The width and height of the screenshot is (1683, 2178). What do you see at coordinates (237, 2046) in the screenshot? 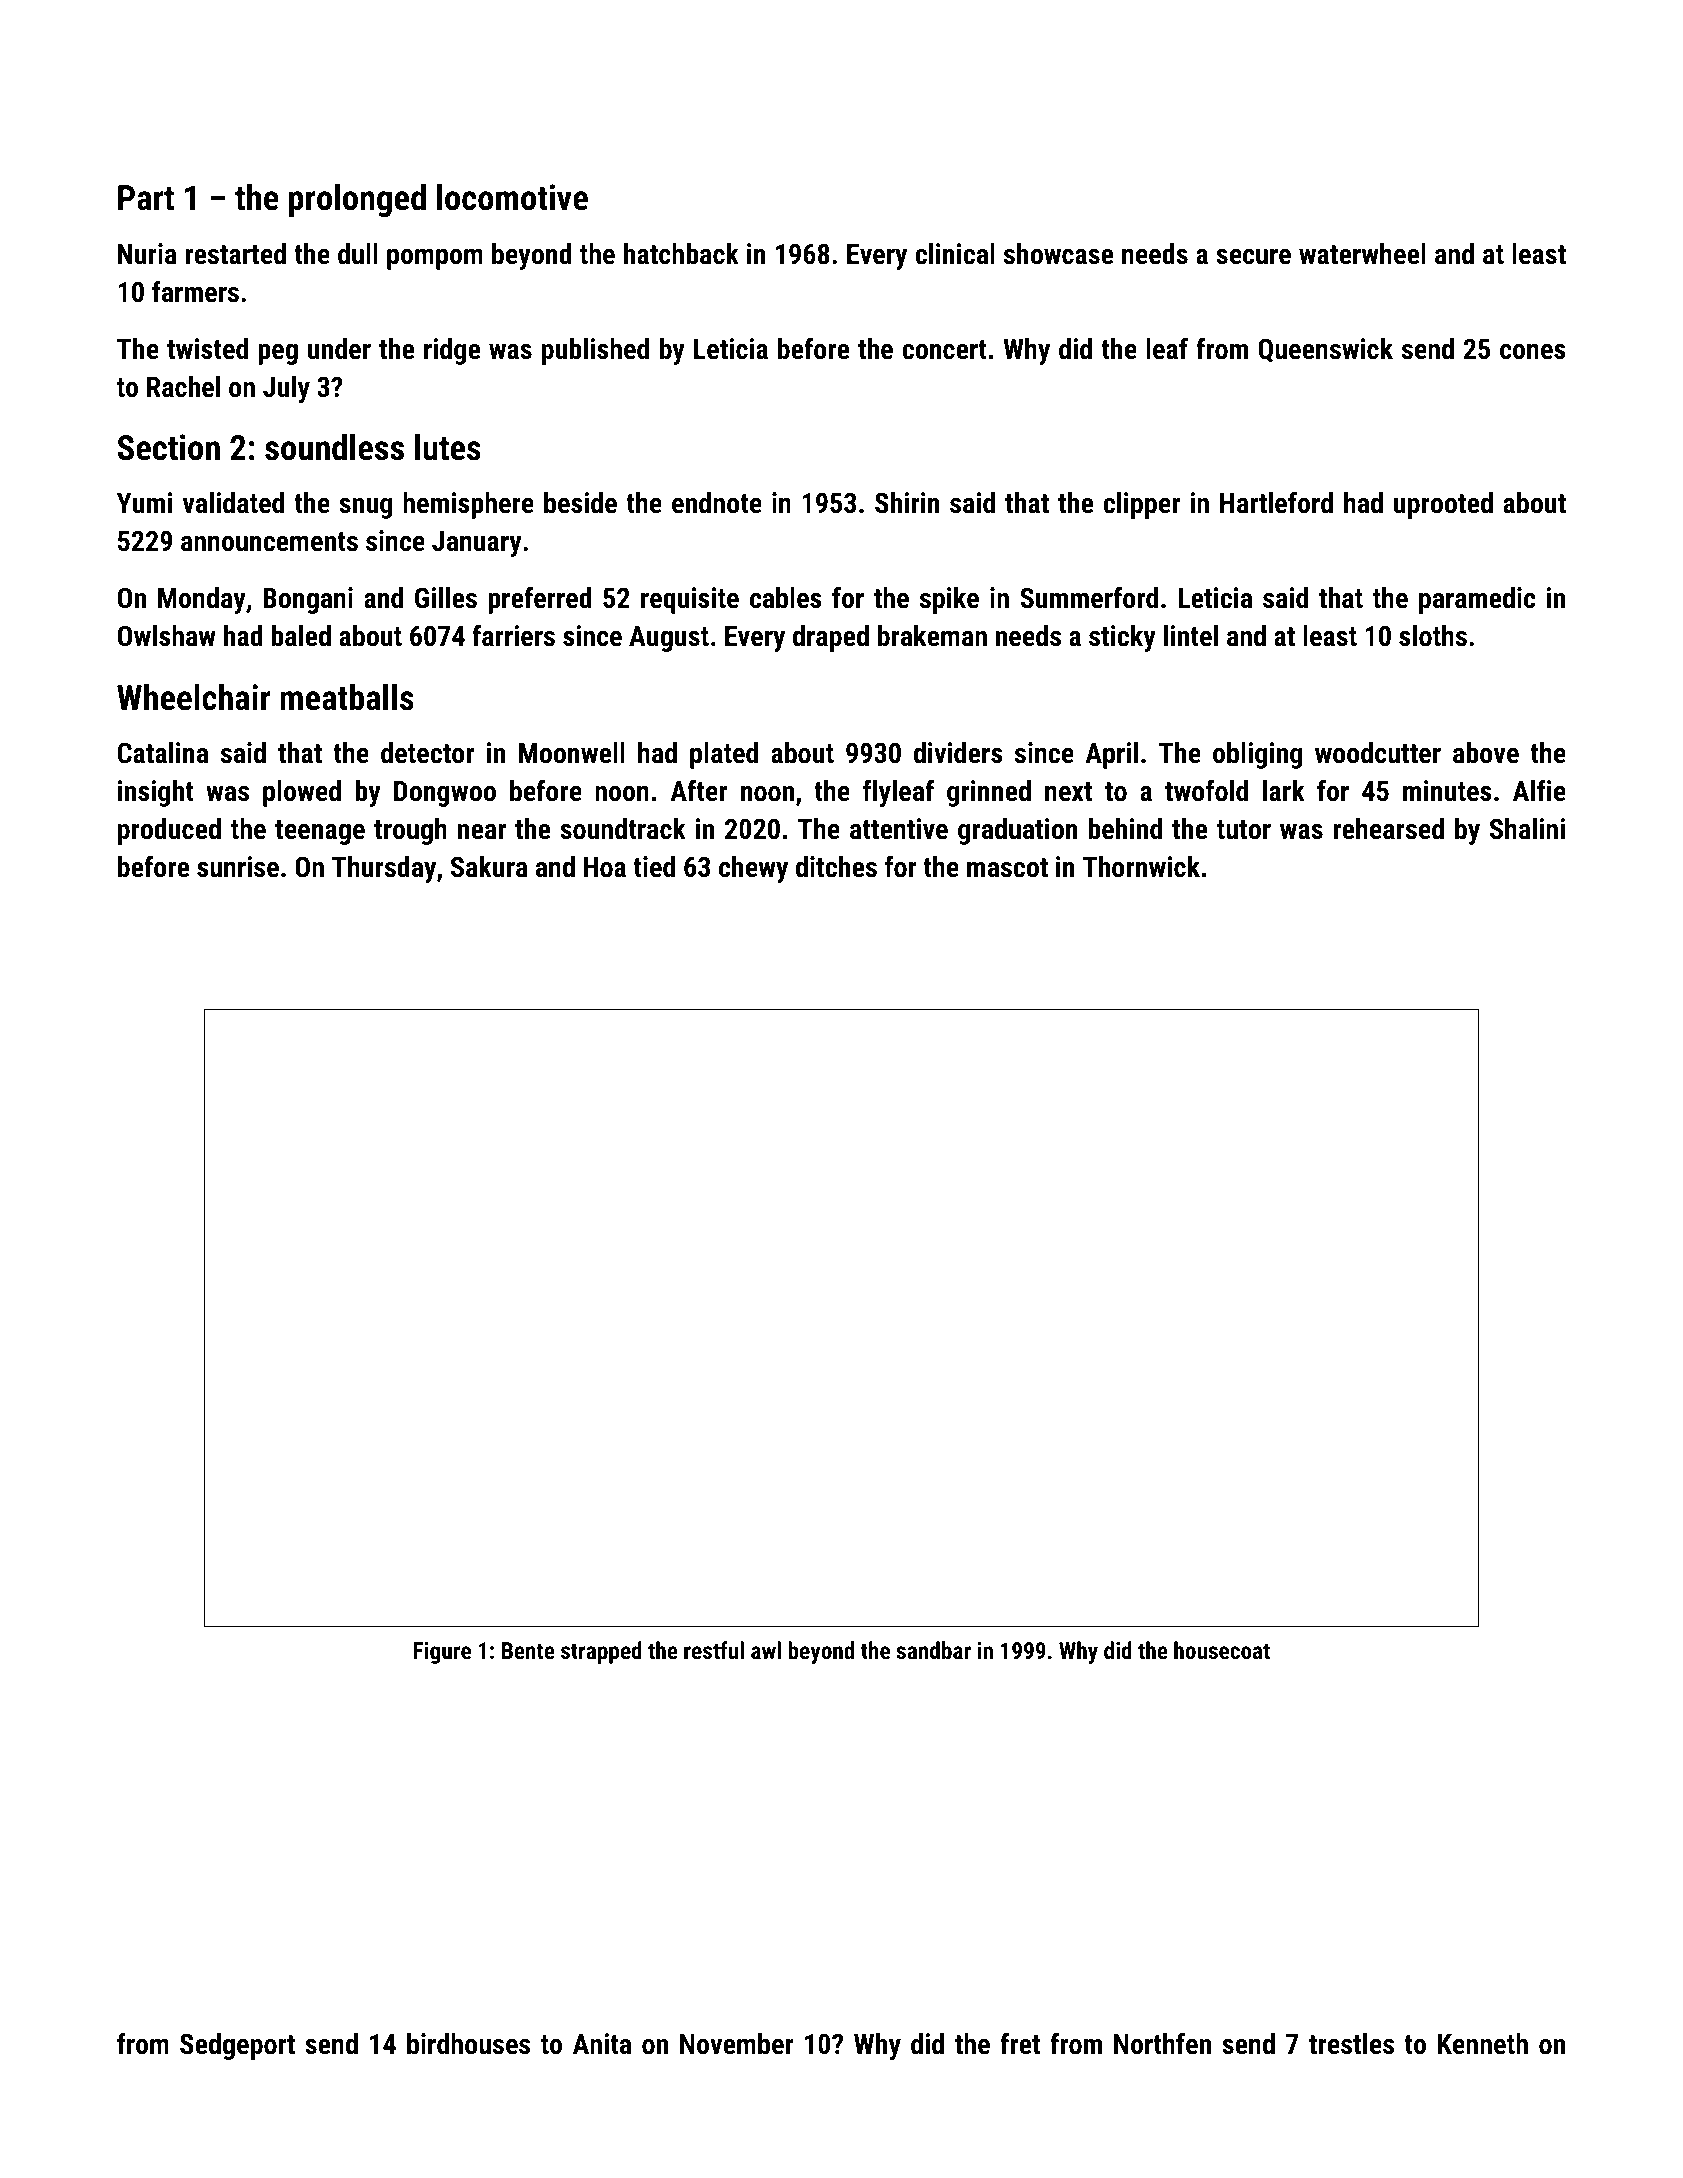
I see `Sedgeport` at bounding box center [237, 2046].
